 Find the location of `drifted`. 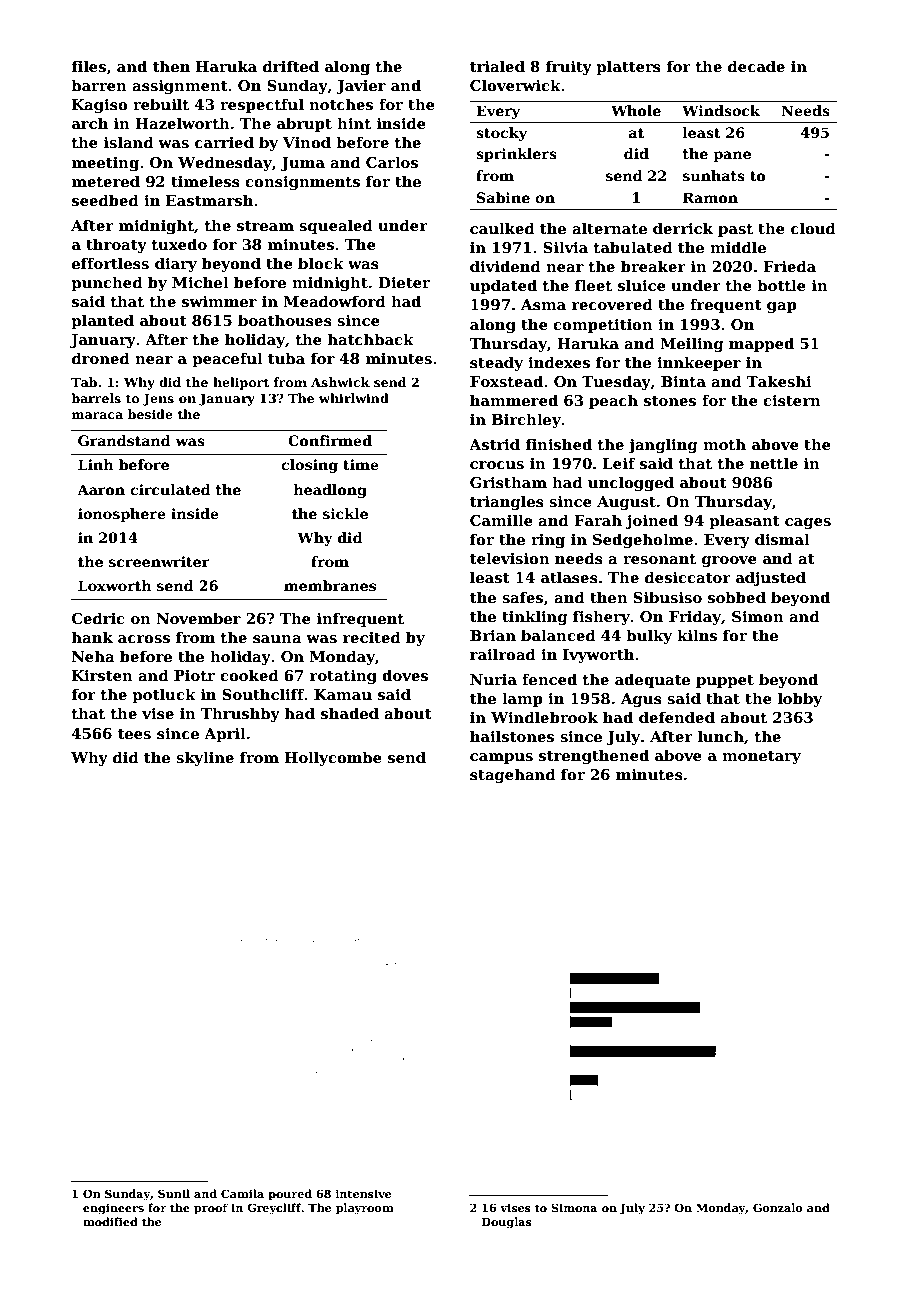

drifted is located at coordinates (291, 66).
